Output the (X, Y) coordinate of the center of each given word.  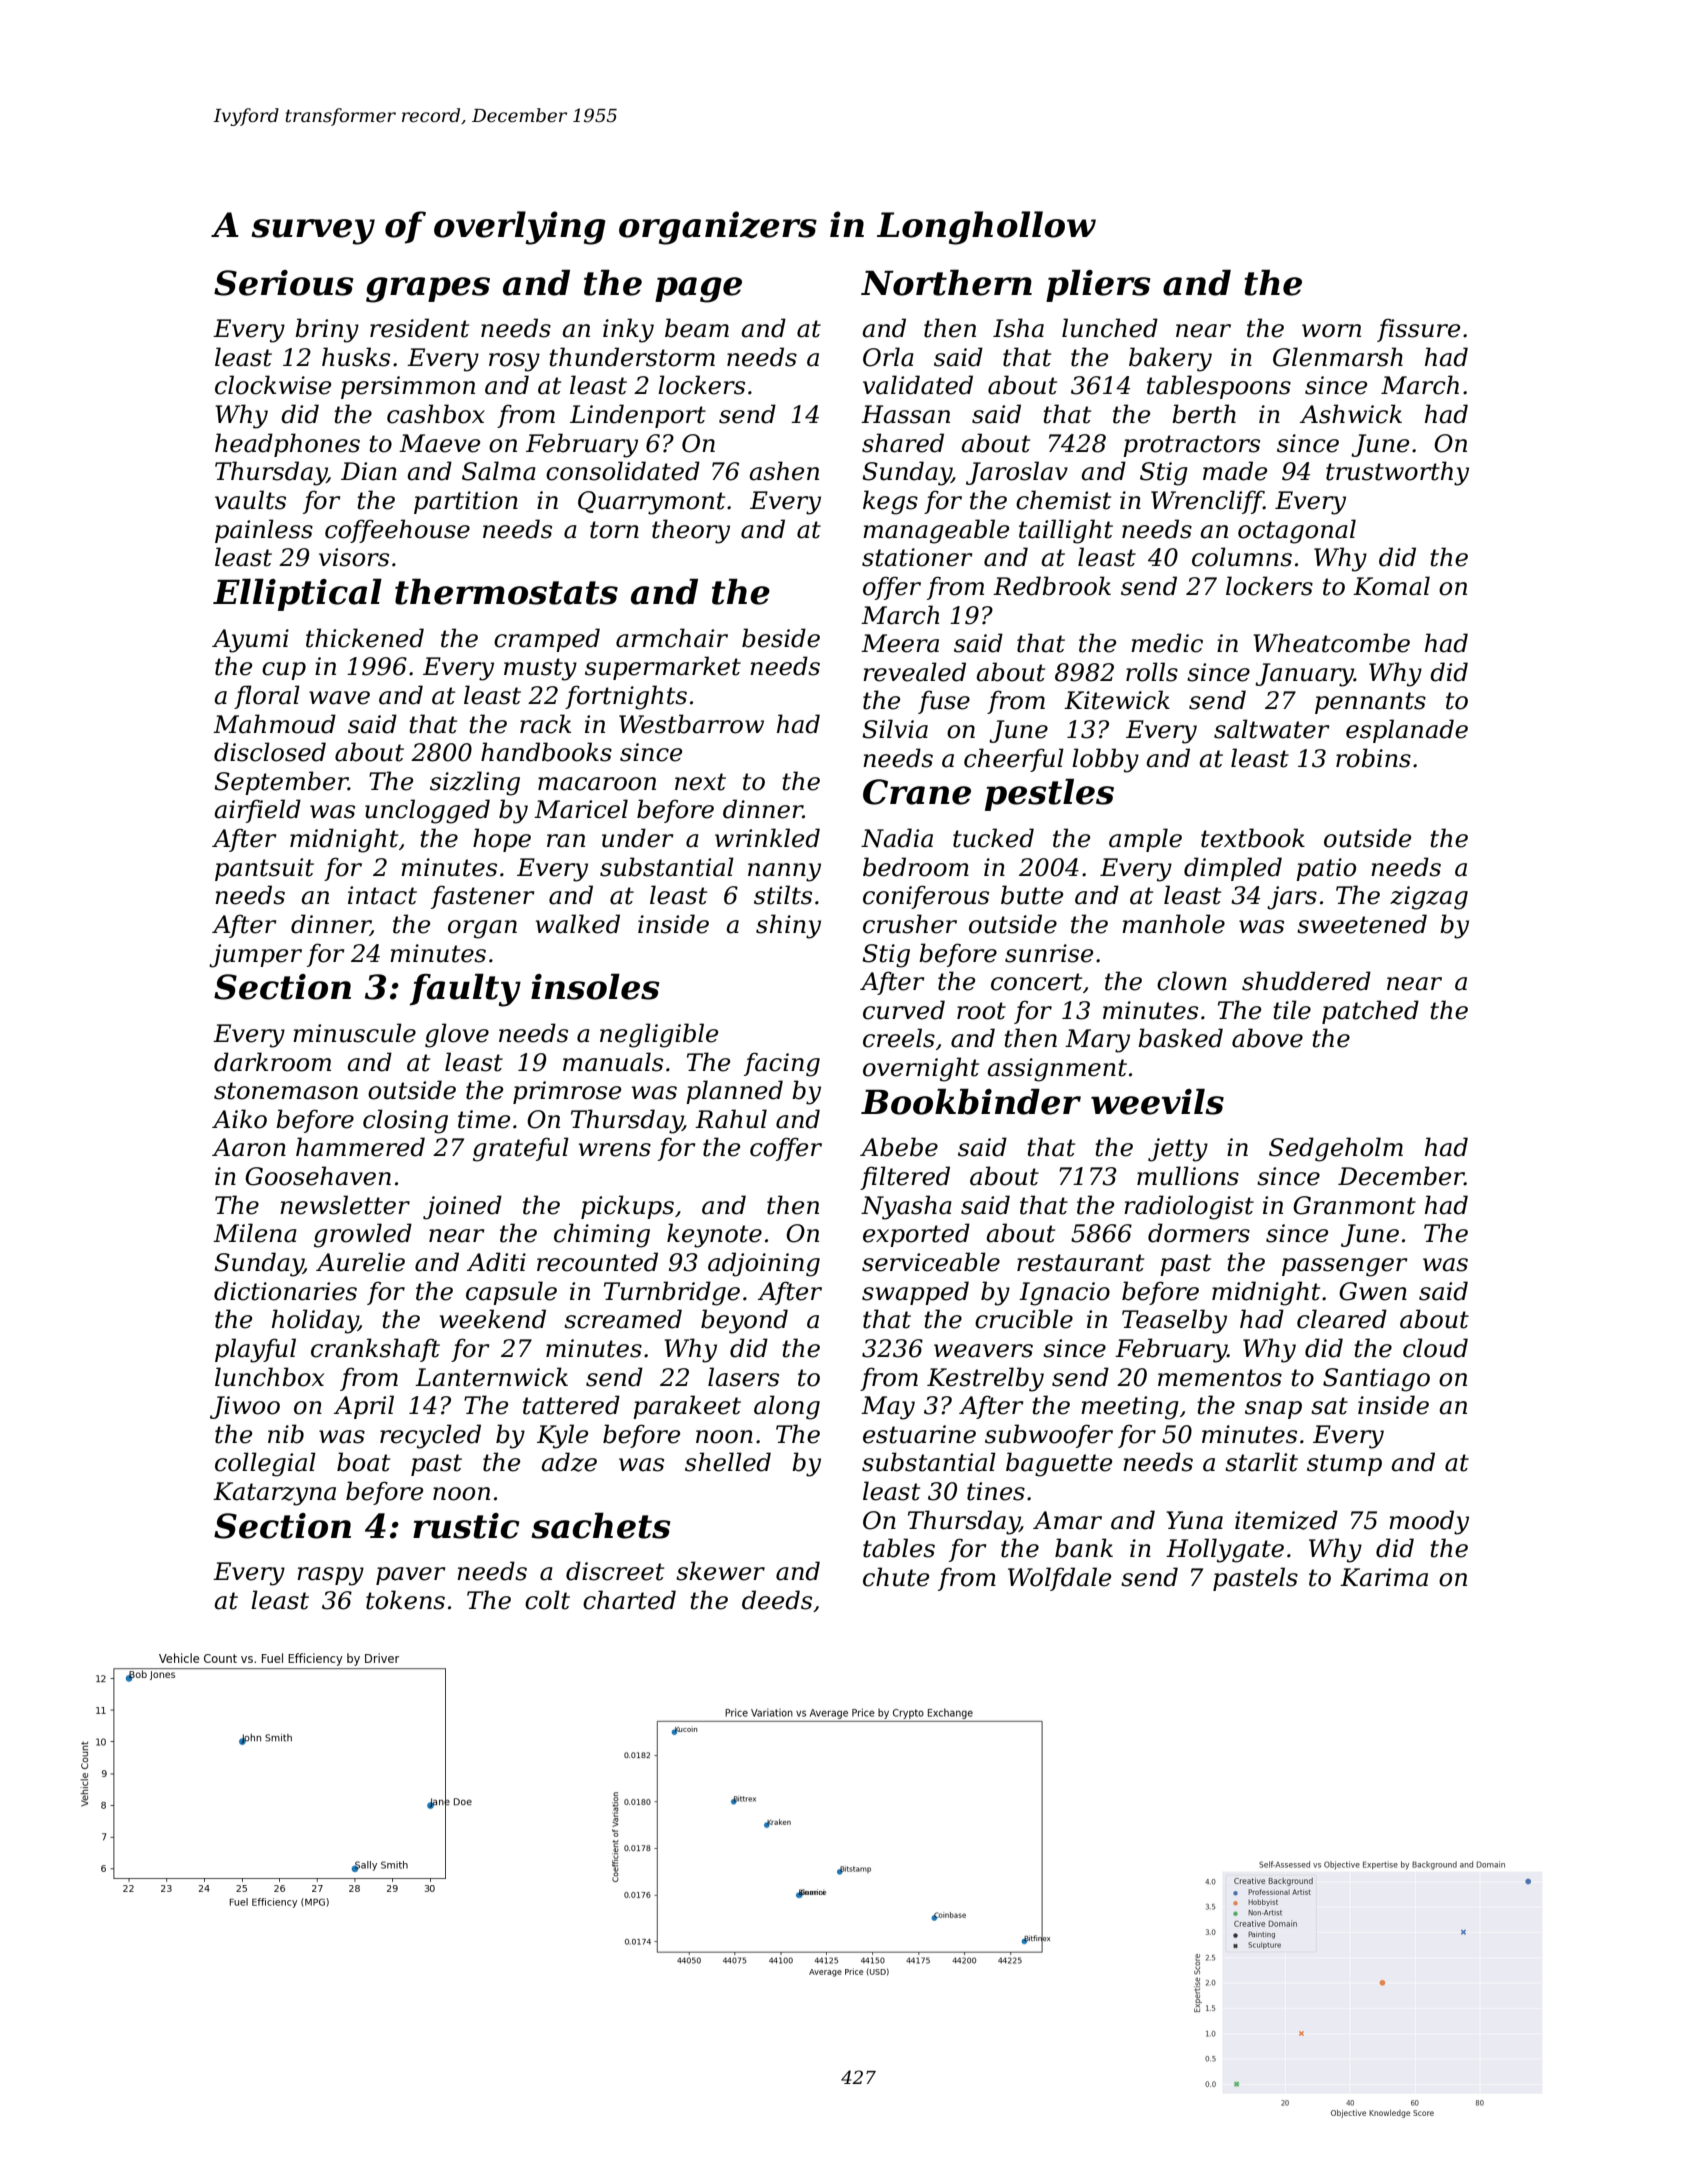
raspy (330, 1576)
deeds (777, 1600)
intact (382, 895)
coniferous (926, 897)
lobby (1105, 760)
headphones (287, 445)
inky (628, 330)
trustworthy (1397, 473)
